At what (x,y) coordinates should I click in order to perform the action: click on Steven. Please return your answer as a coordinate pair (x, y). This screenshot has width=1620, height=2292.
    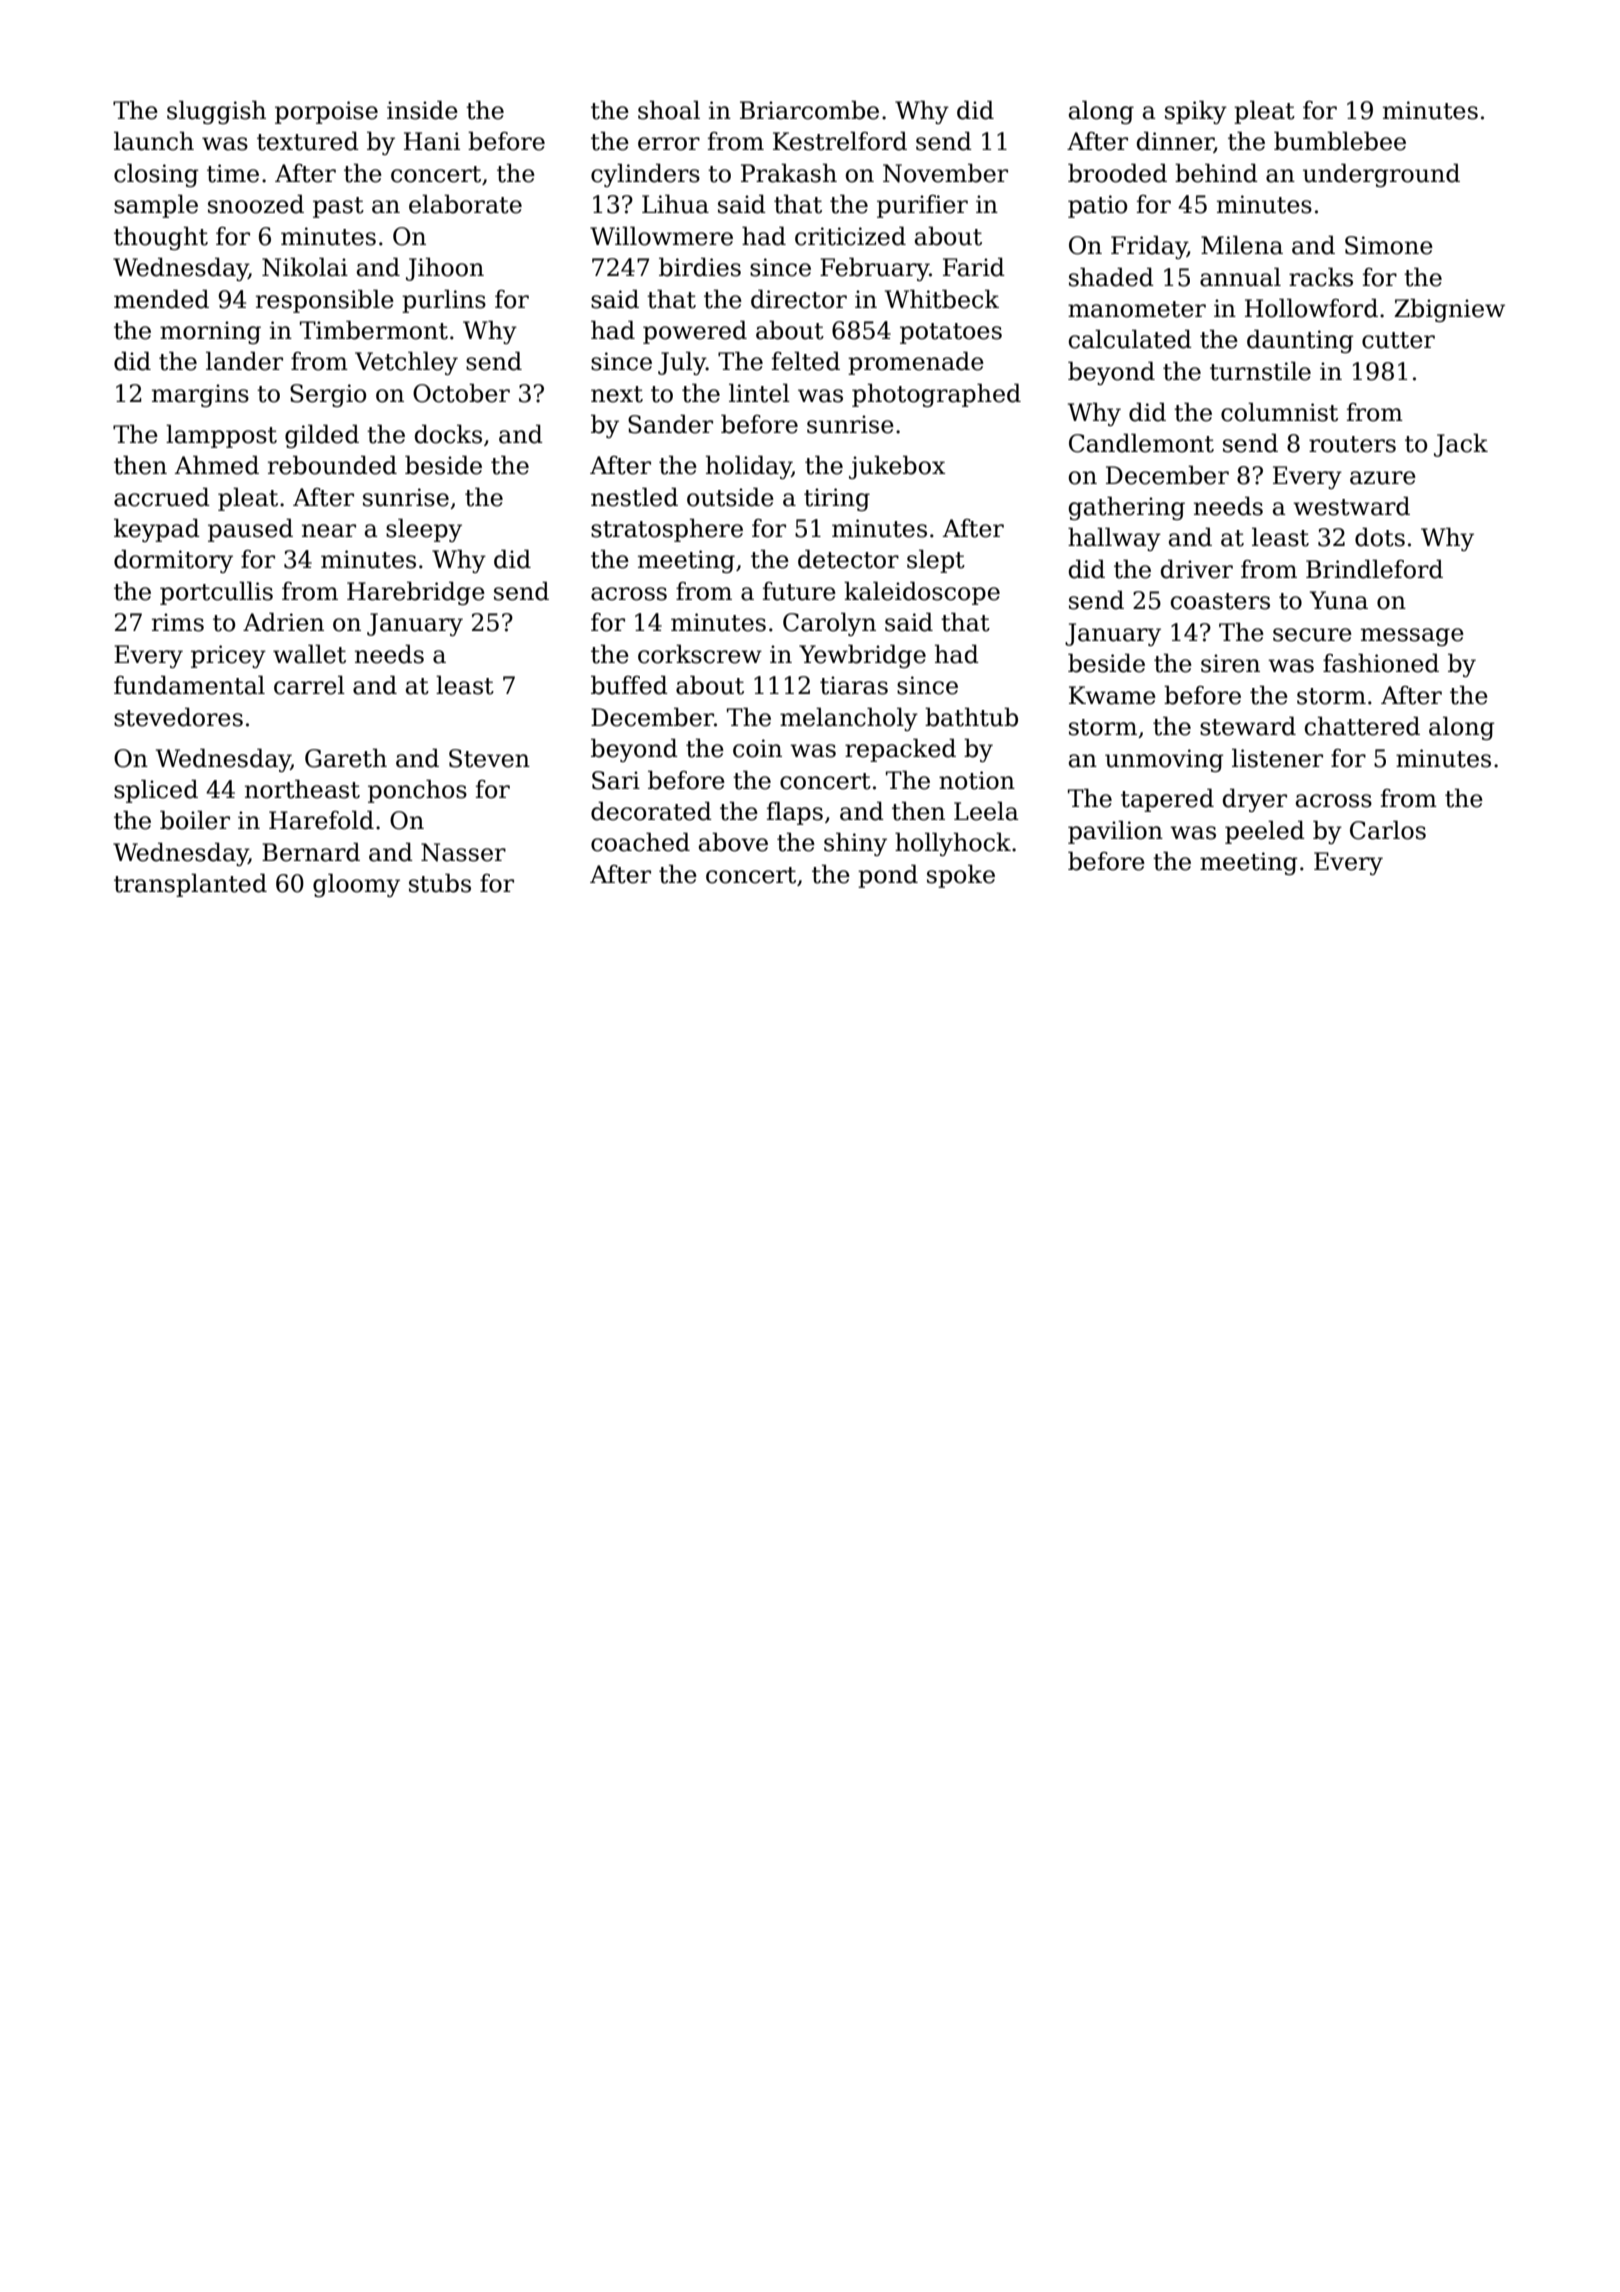
    Looking at the image, I should click on (489, 758).
